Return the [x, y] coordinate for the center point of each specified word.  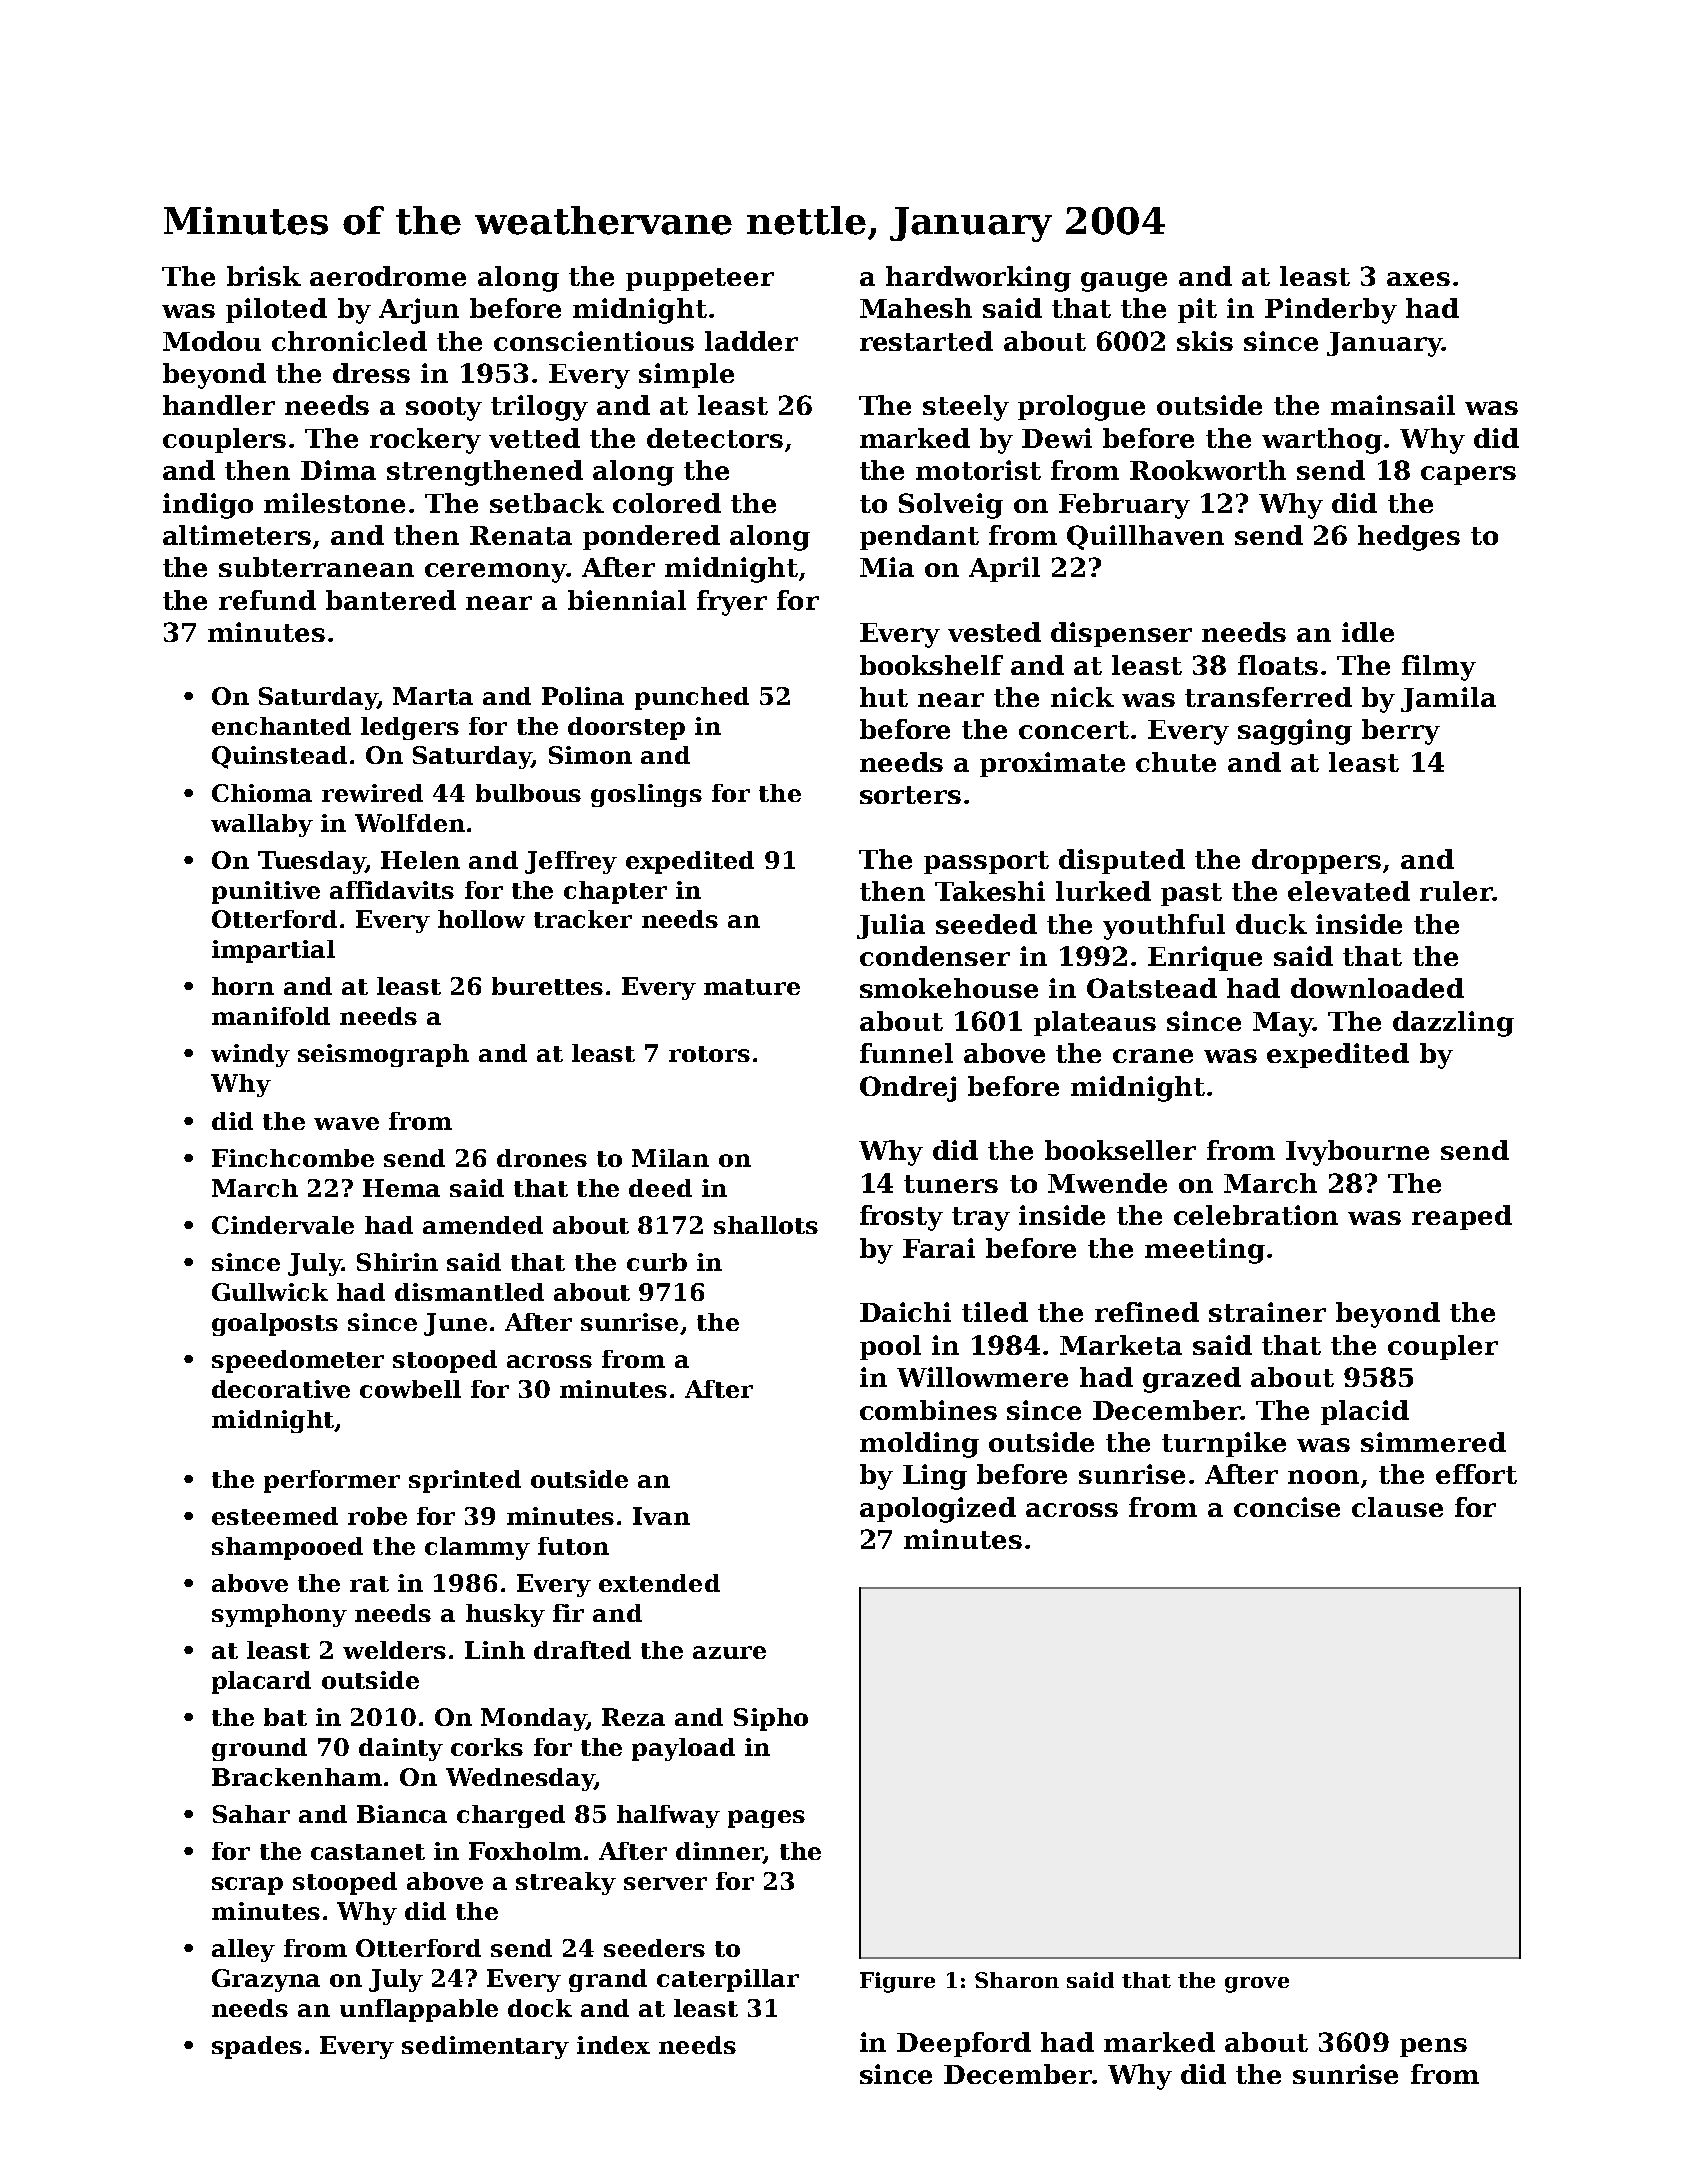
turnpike [1224, 1444]
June [455, 1324]
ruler [1456, 891]
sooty [444, 409]
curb [657, 1262]
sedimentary [485, 2047]
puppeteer [700, 279]
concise [1287, 1507]
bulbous [528, 793]
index [613, 2045]
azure [729, 1652]
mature [752, 987]
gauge [1124, 282]
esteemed [275, 1516]
